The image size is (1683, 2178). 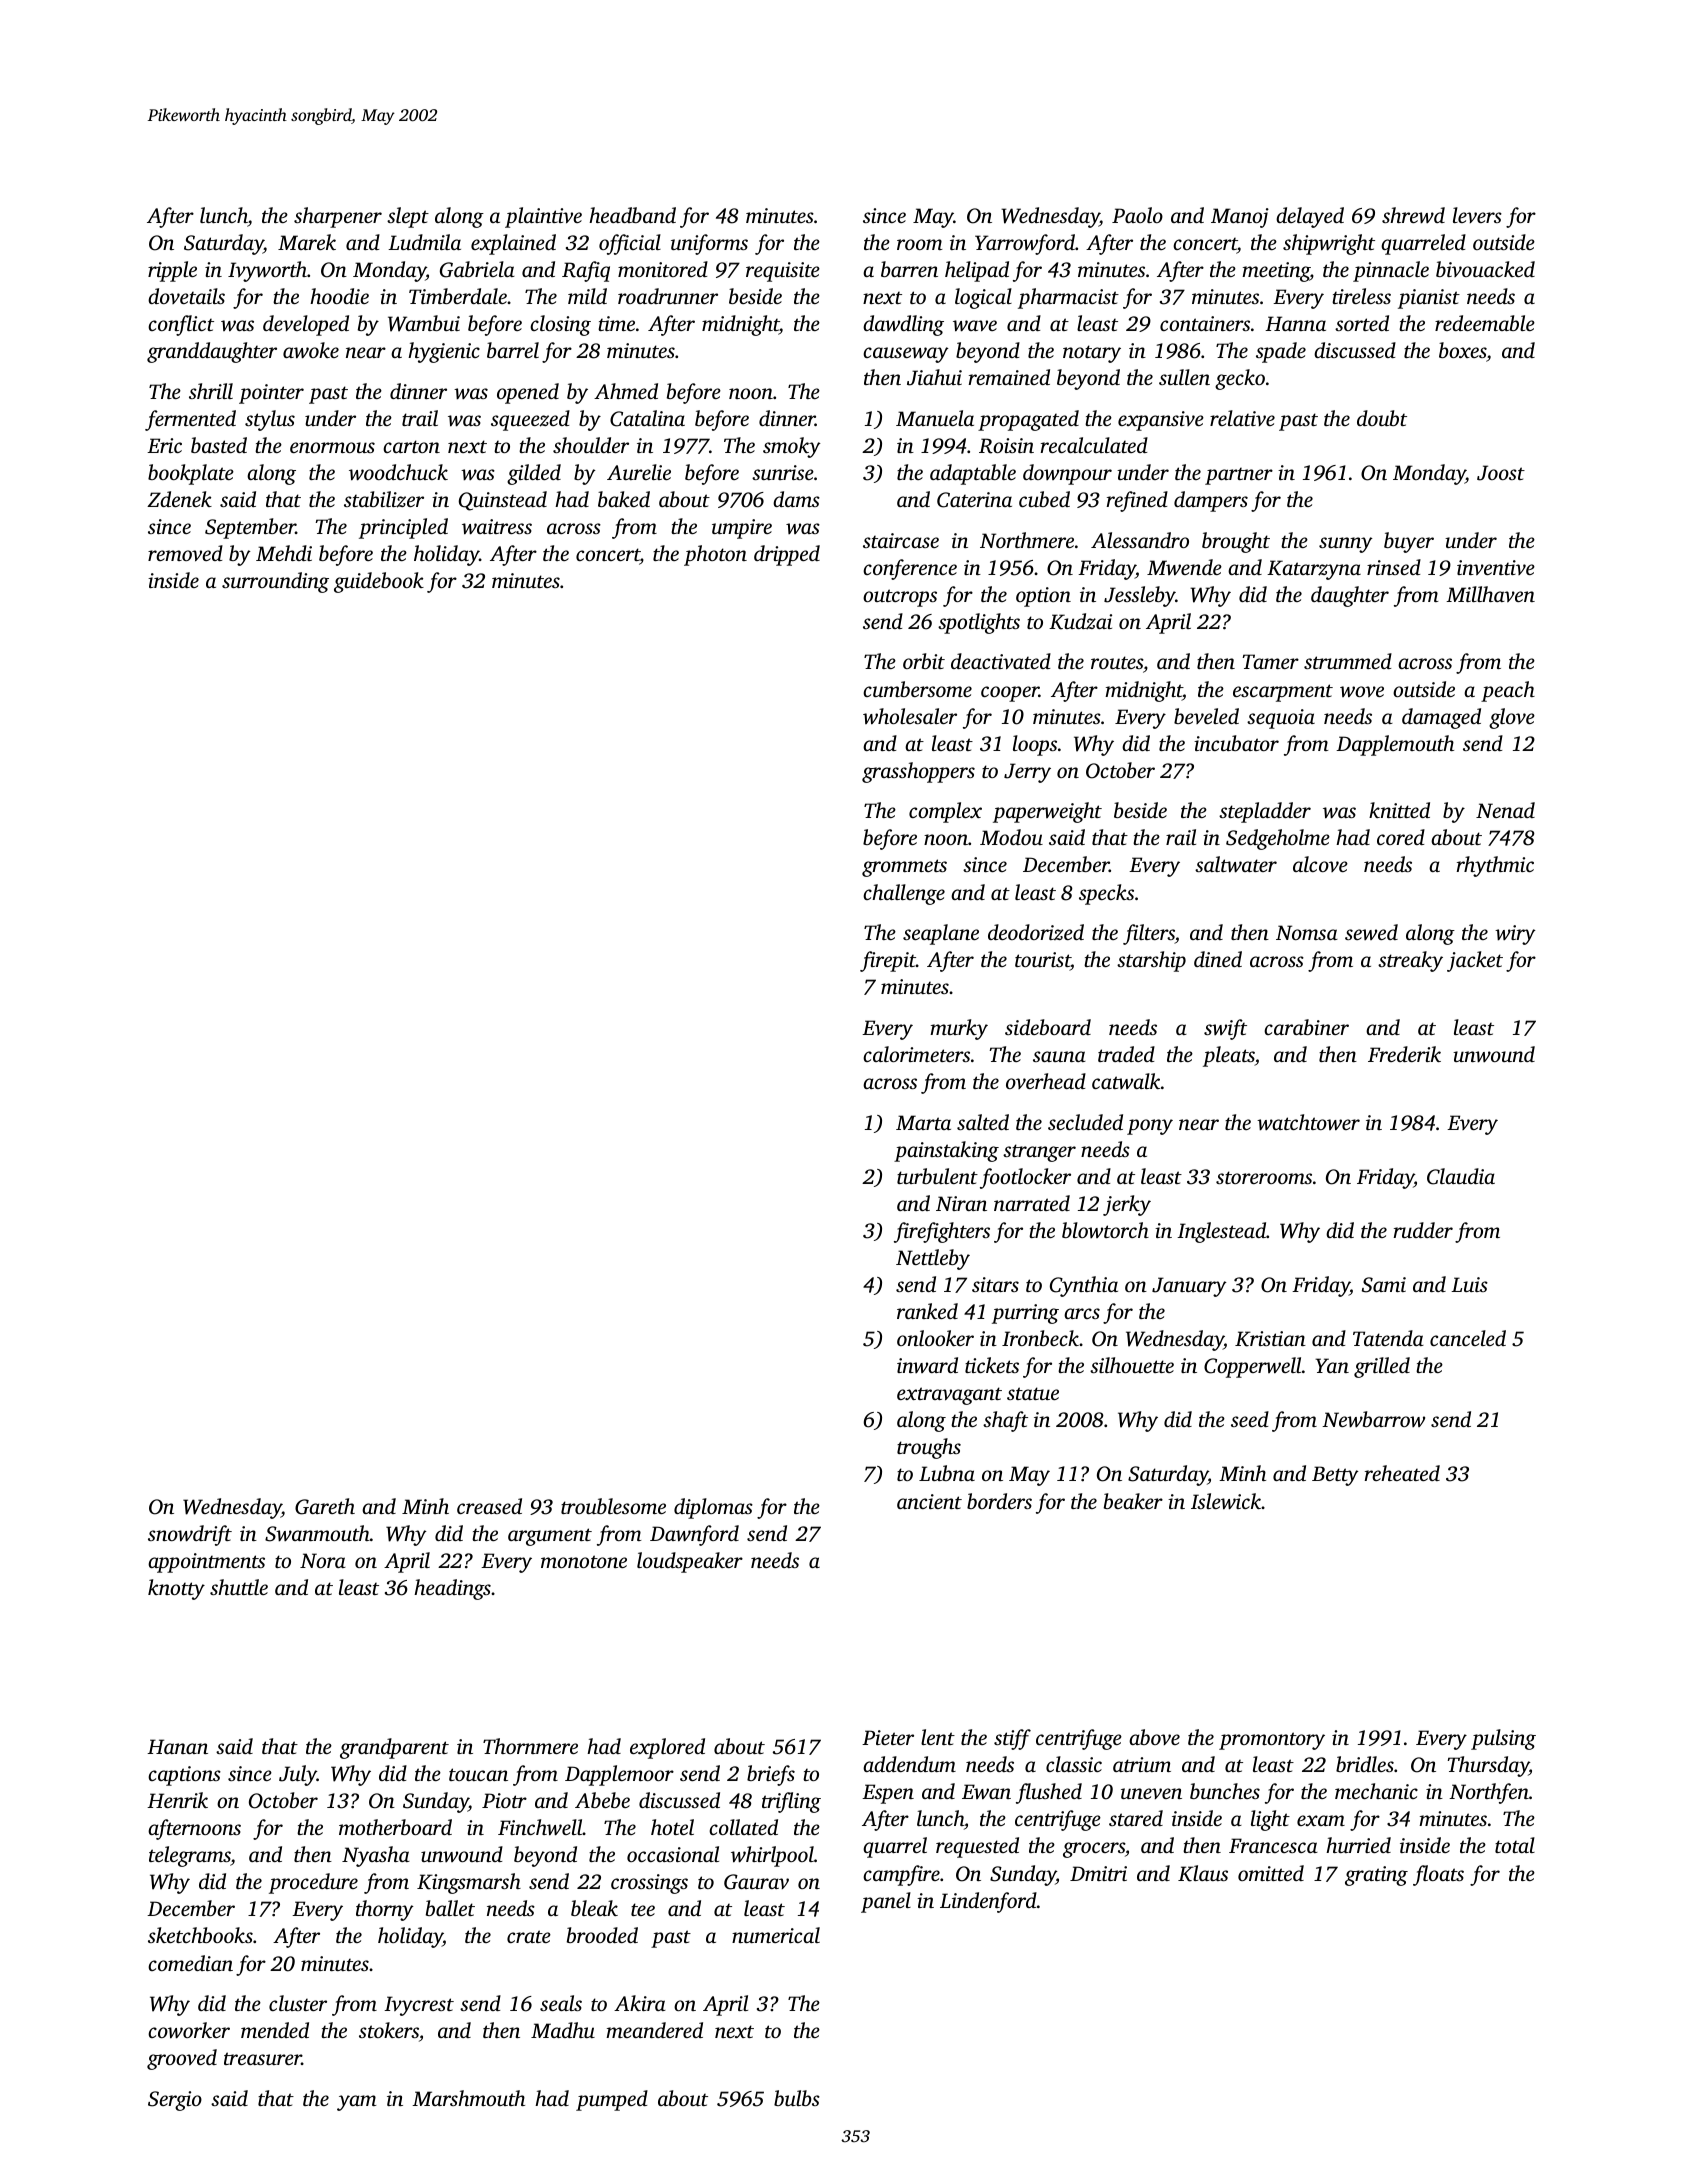 I want to click on dampers, so click(x=1211, y=501).
